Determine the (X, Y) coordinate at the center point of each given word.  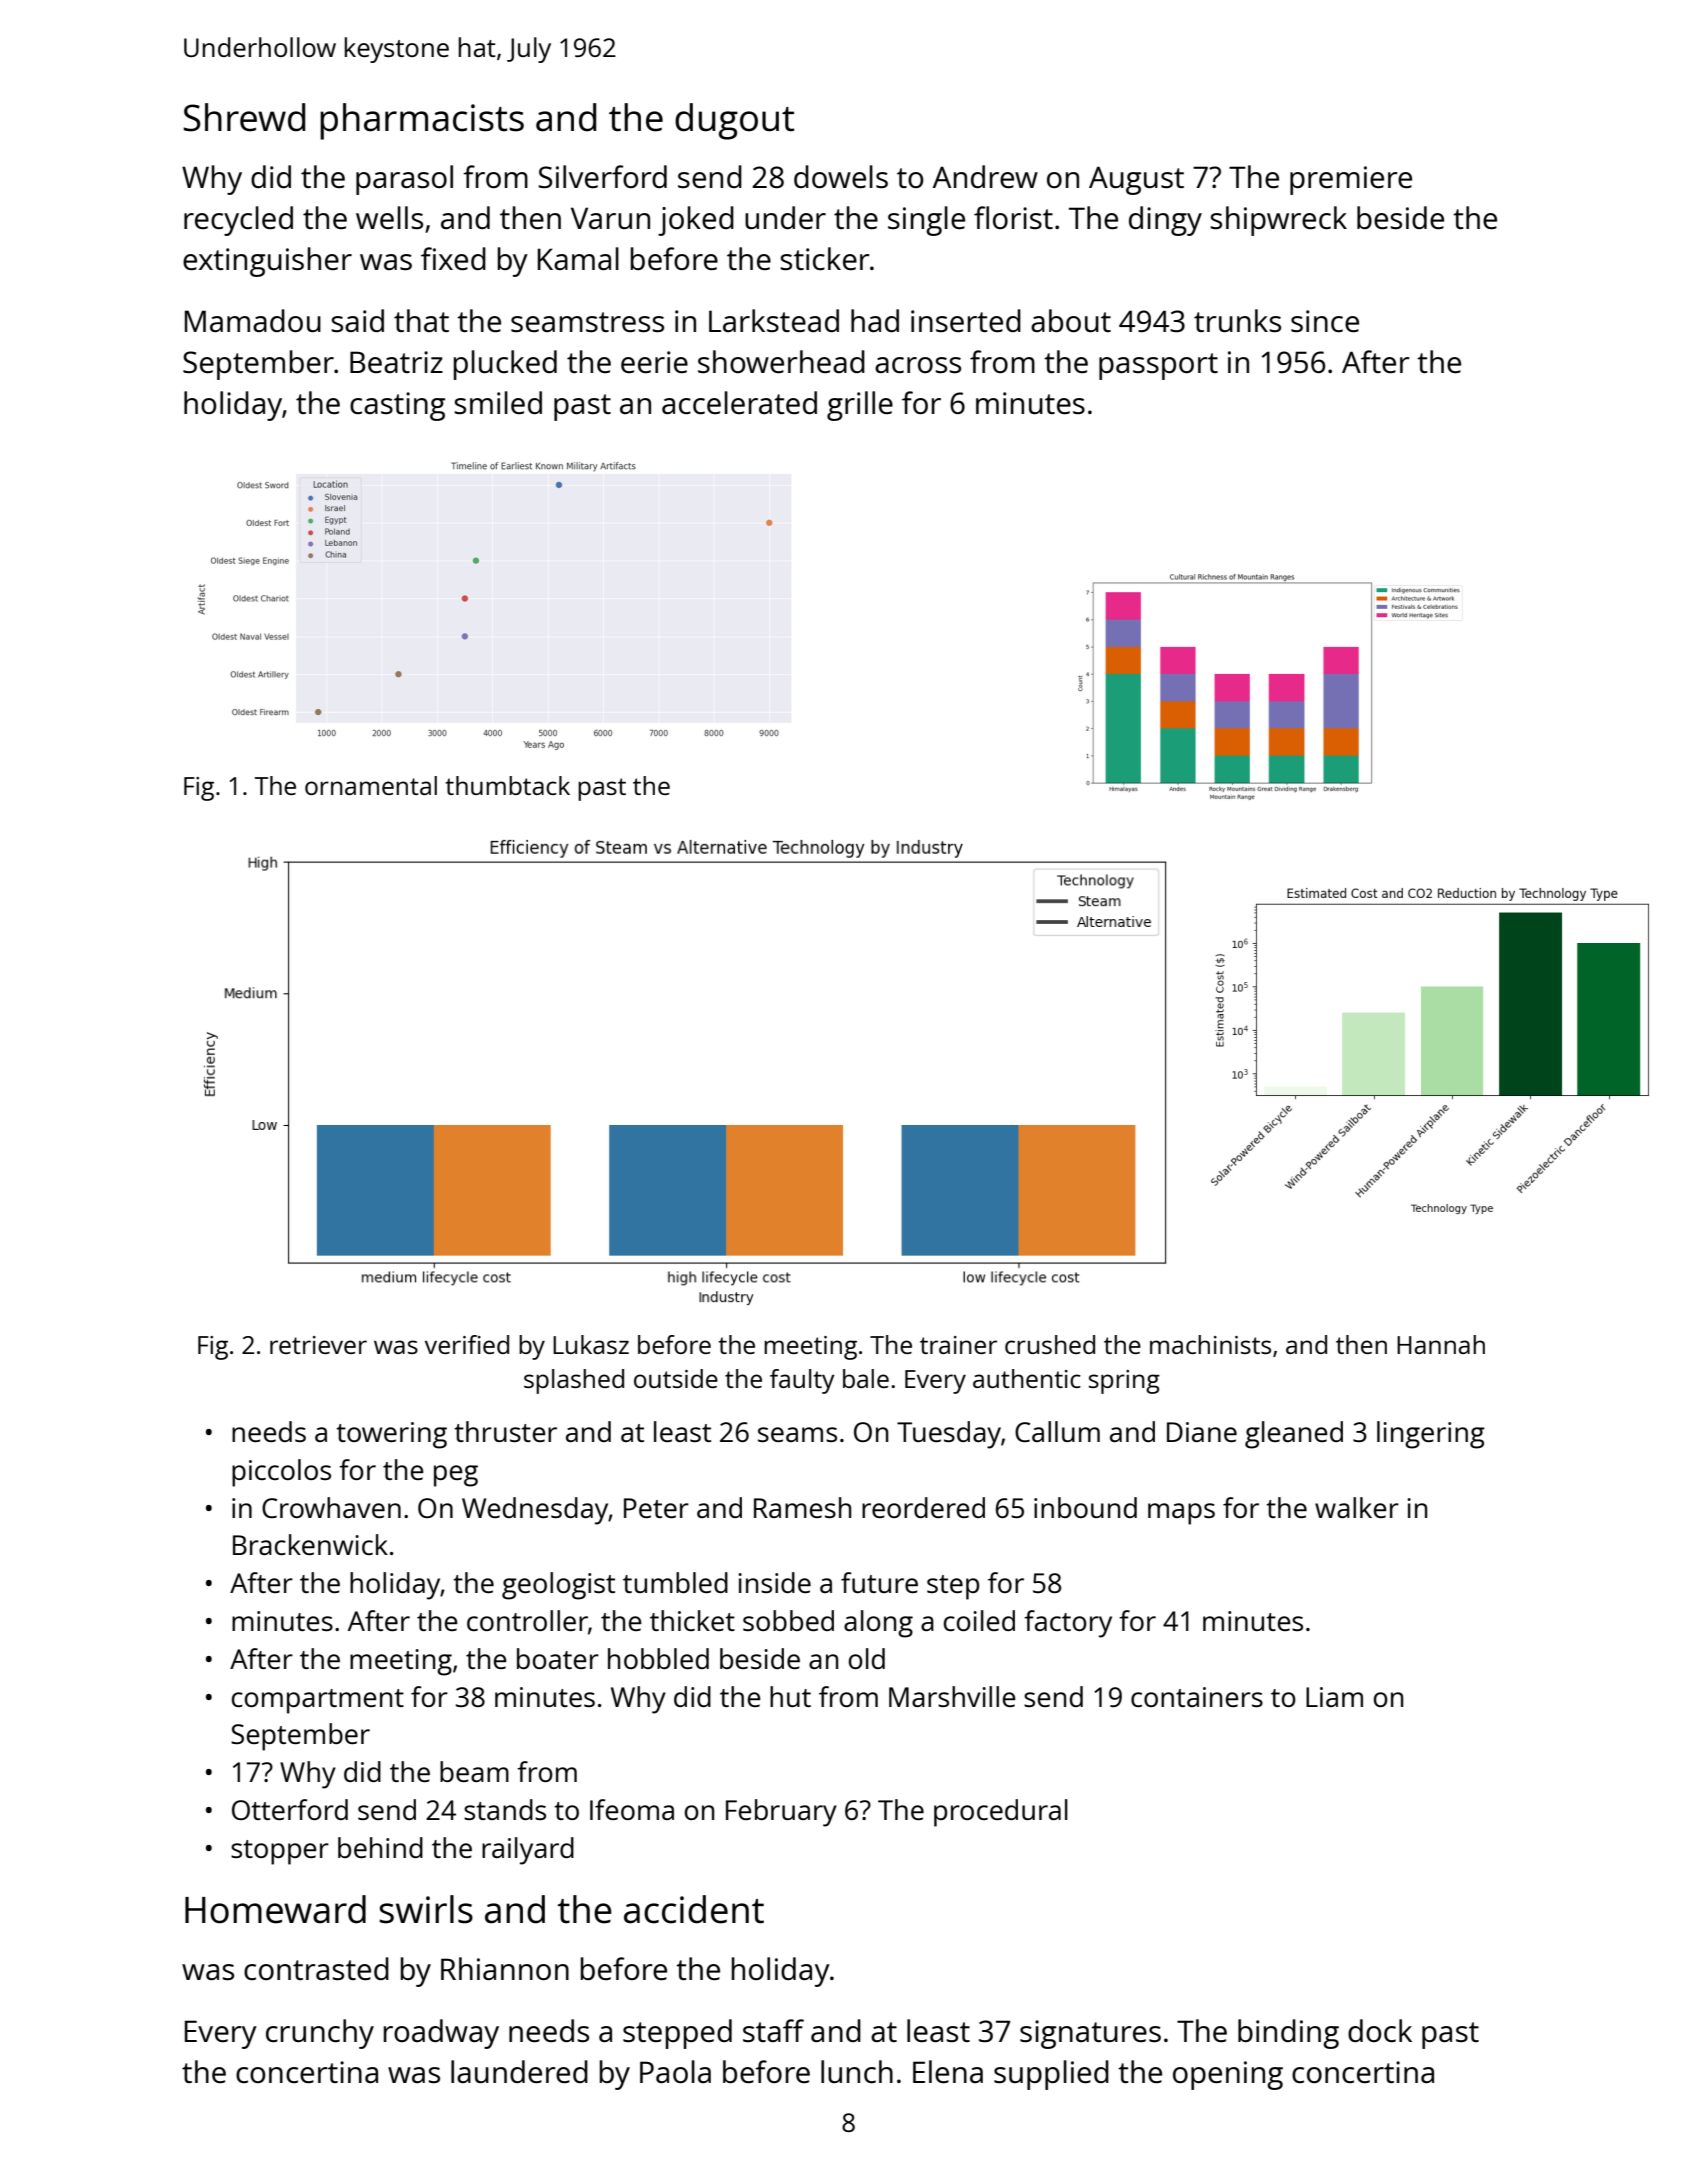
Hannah (1441, 1344)
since (1325, 321)
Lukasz (591, 1344)
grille (860, 406)
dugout (734, 121)
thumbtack (508, 785)
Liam (1334, 1697)
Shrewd (244, 117)
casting (397, 406)
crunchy (320, 2034)
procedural (1001, 1813)
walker (1357, 1507)
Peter (656, 1508)
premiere (1351, 180)
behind (380, 1847)
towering (391, 1435)
